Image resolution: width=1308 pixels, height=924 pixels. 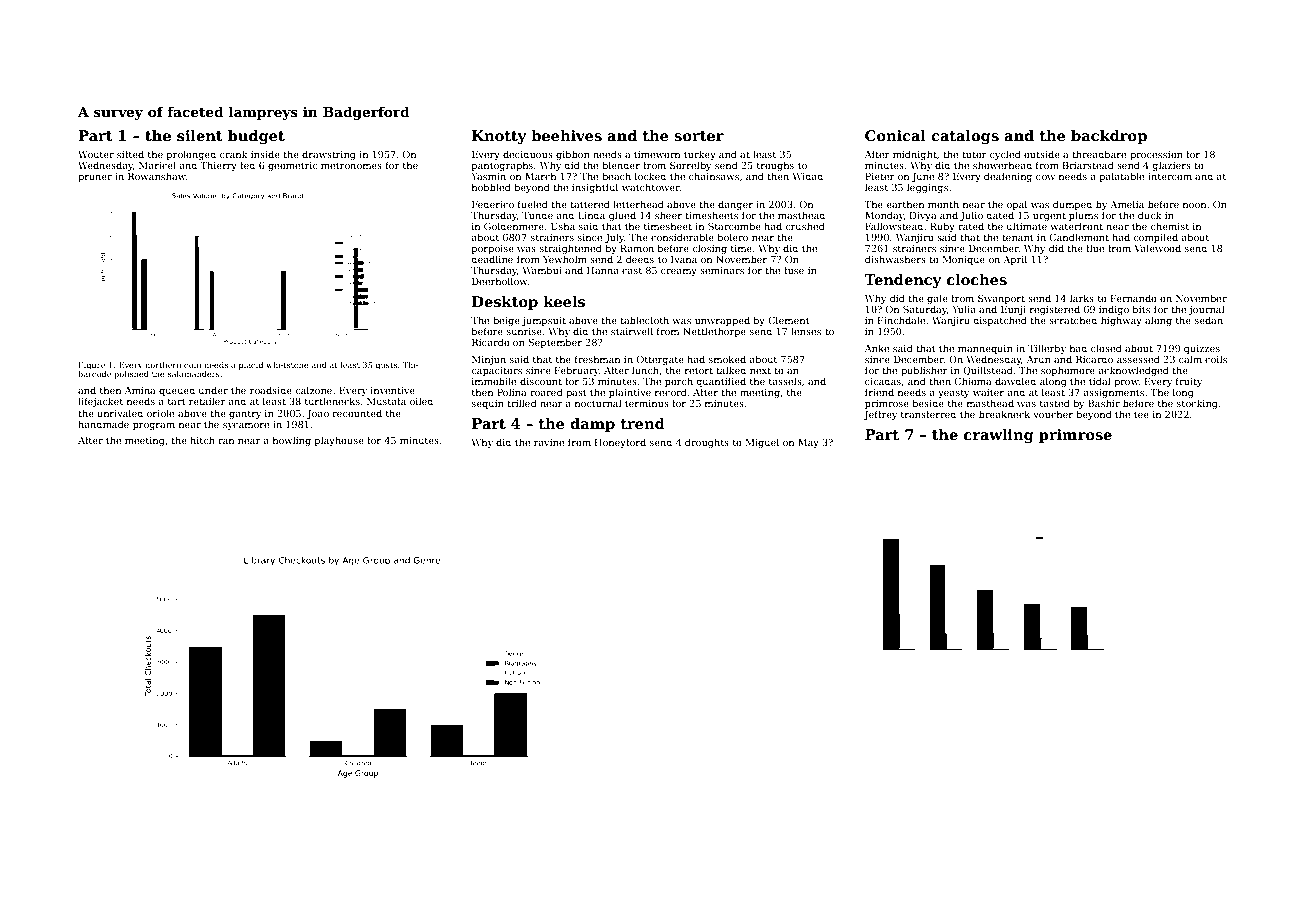 What do you see at coordinates (499, 137) in the document?
I see `Knotty` at bounding box center [499, 137].
